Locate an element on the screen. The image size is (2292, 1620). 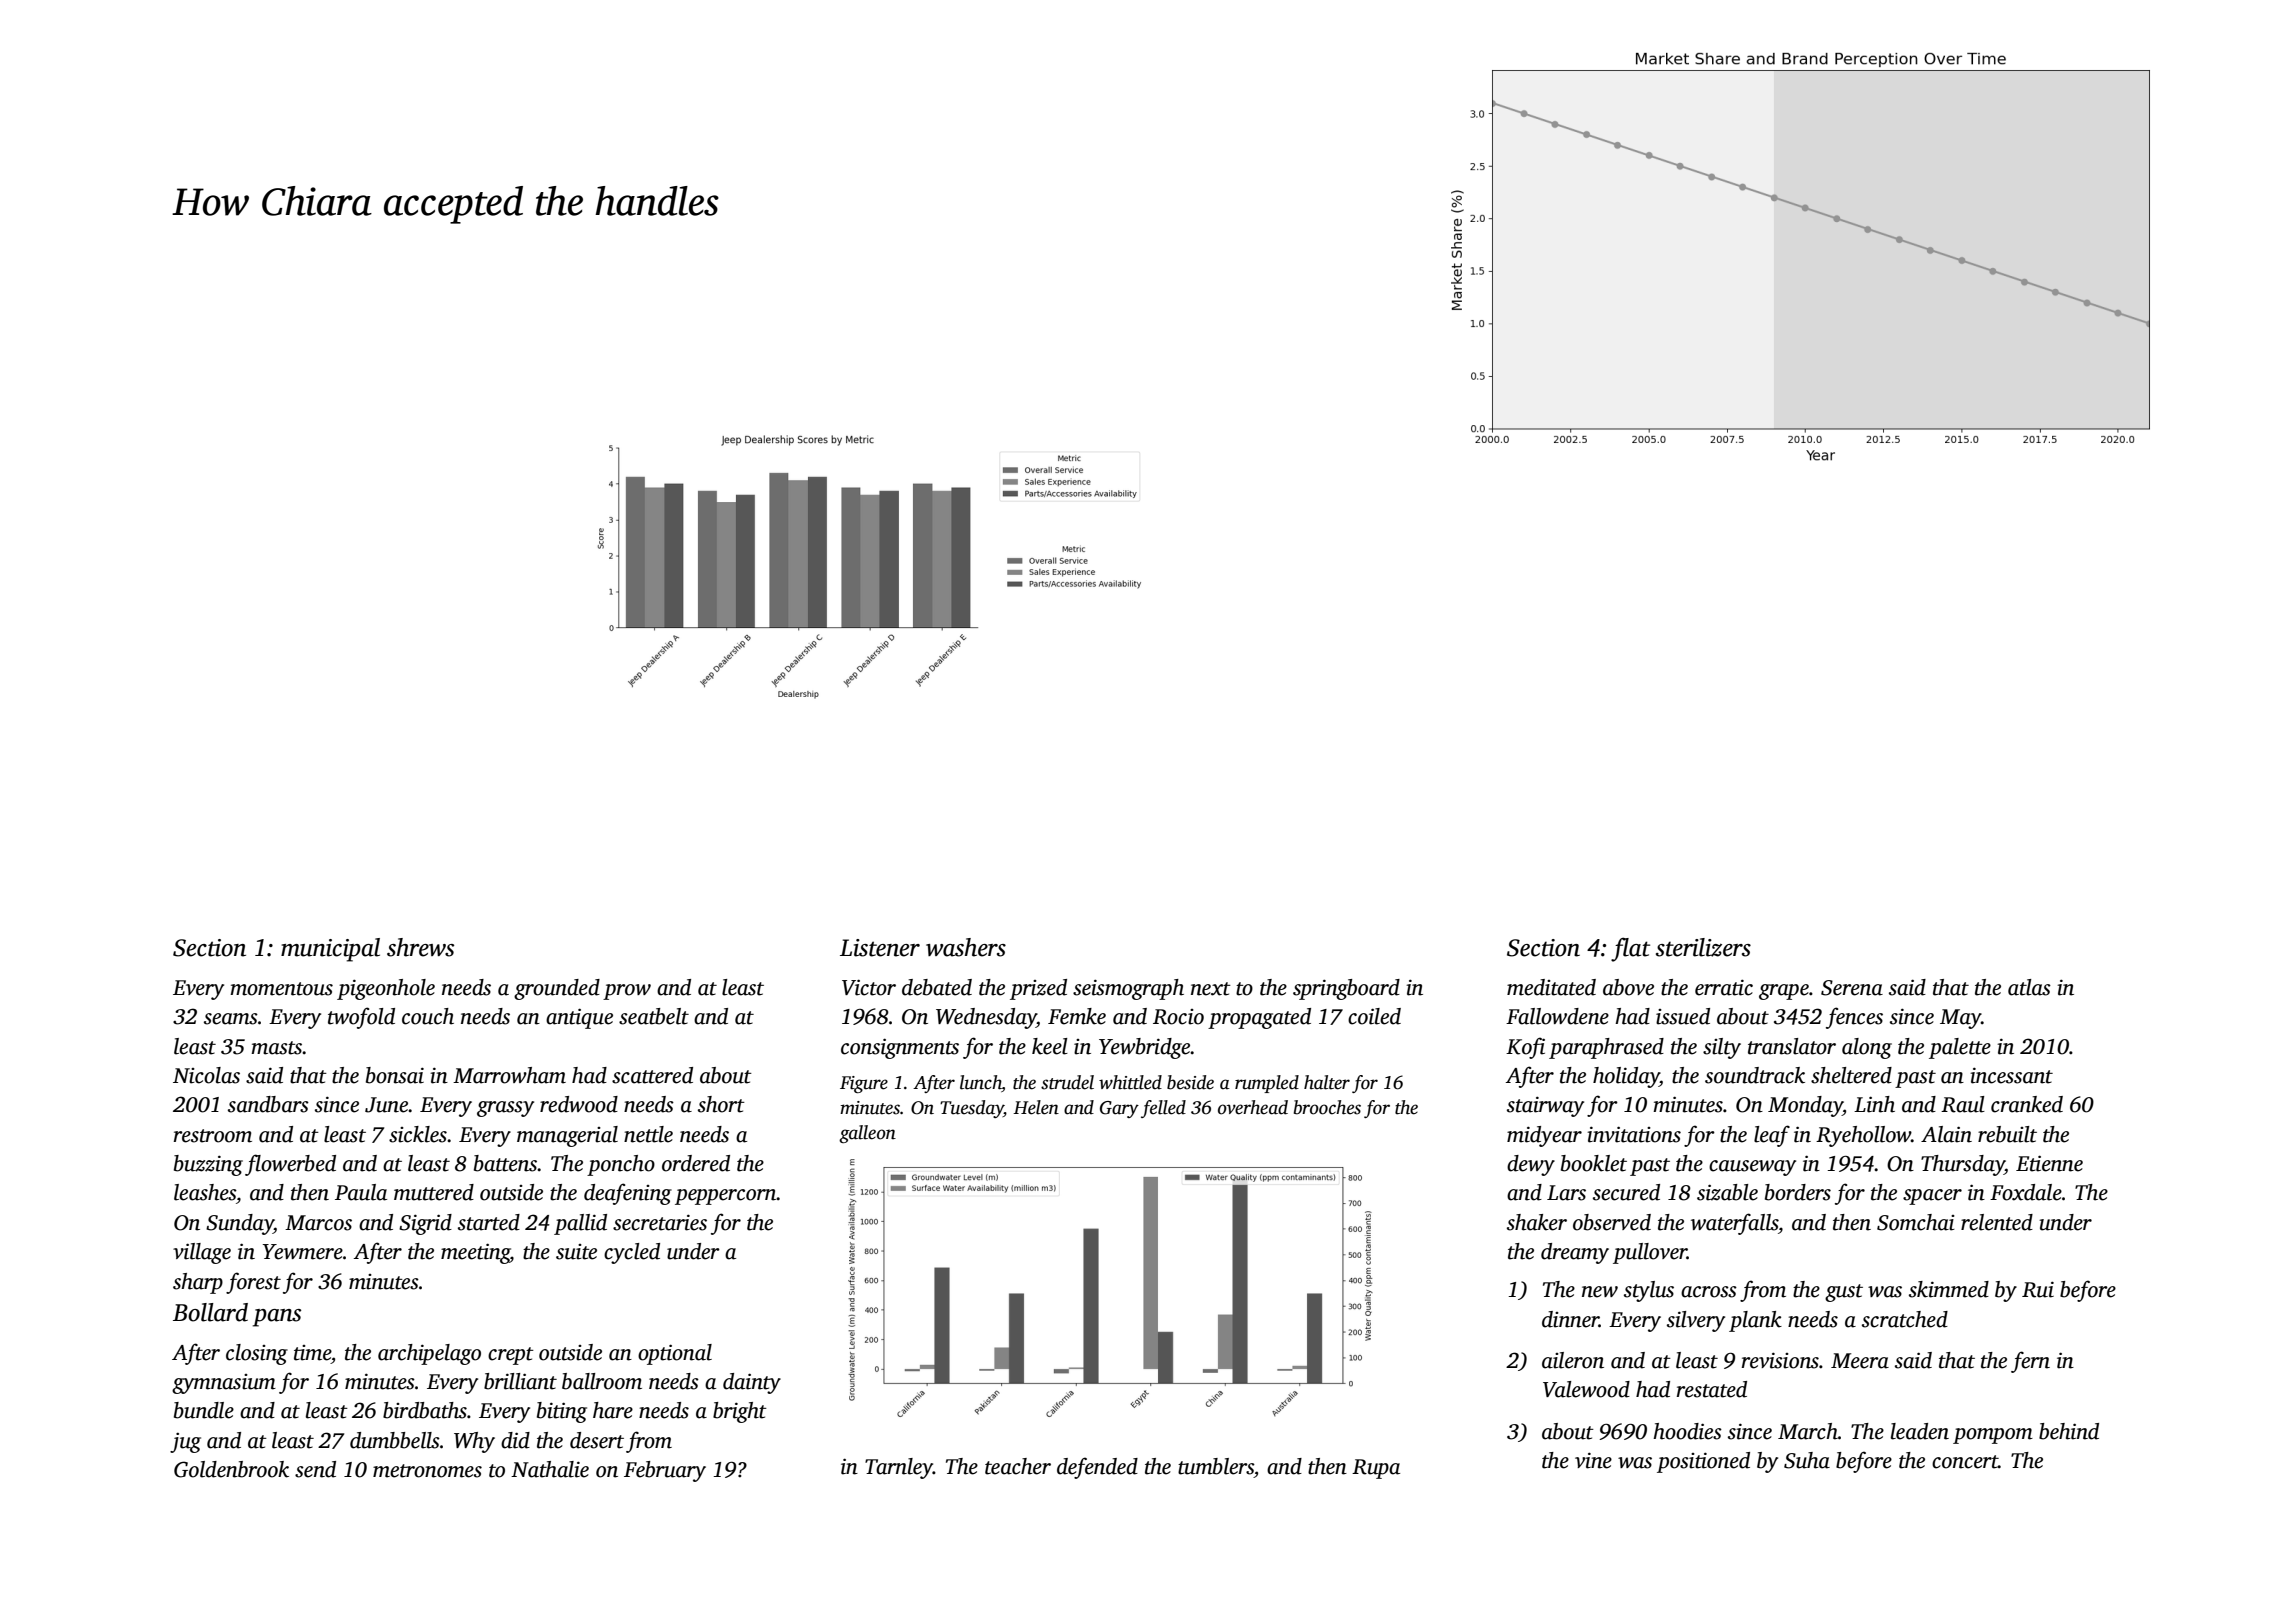
buzzing is located at coordinates (208, 1165).
